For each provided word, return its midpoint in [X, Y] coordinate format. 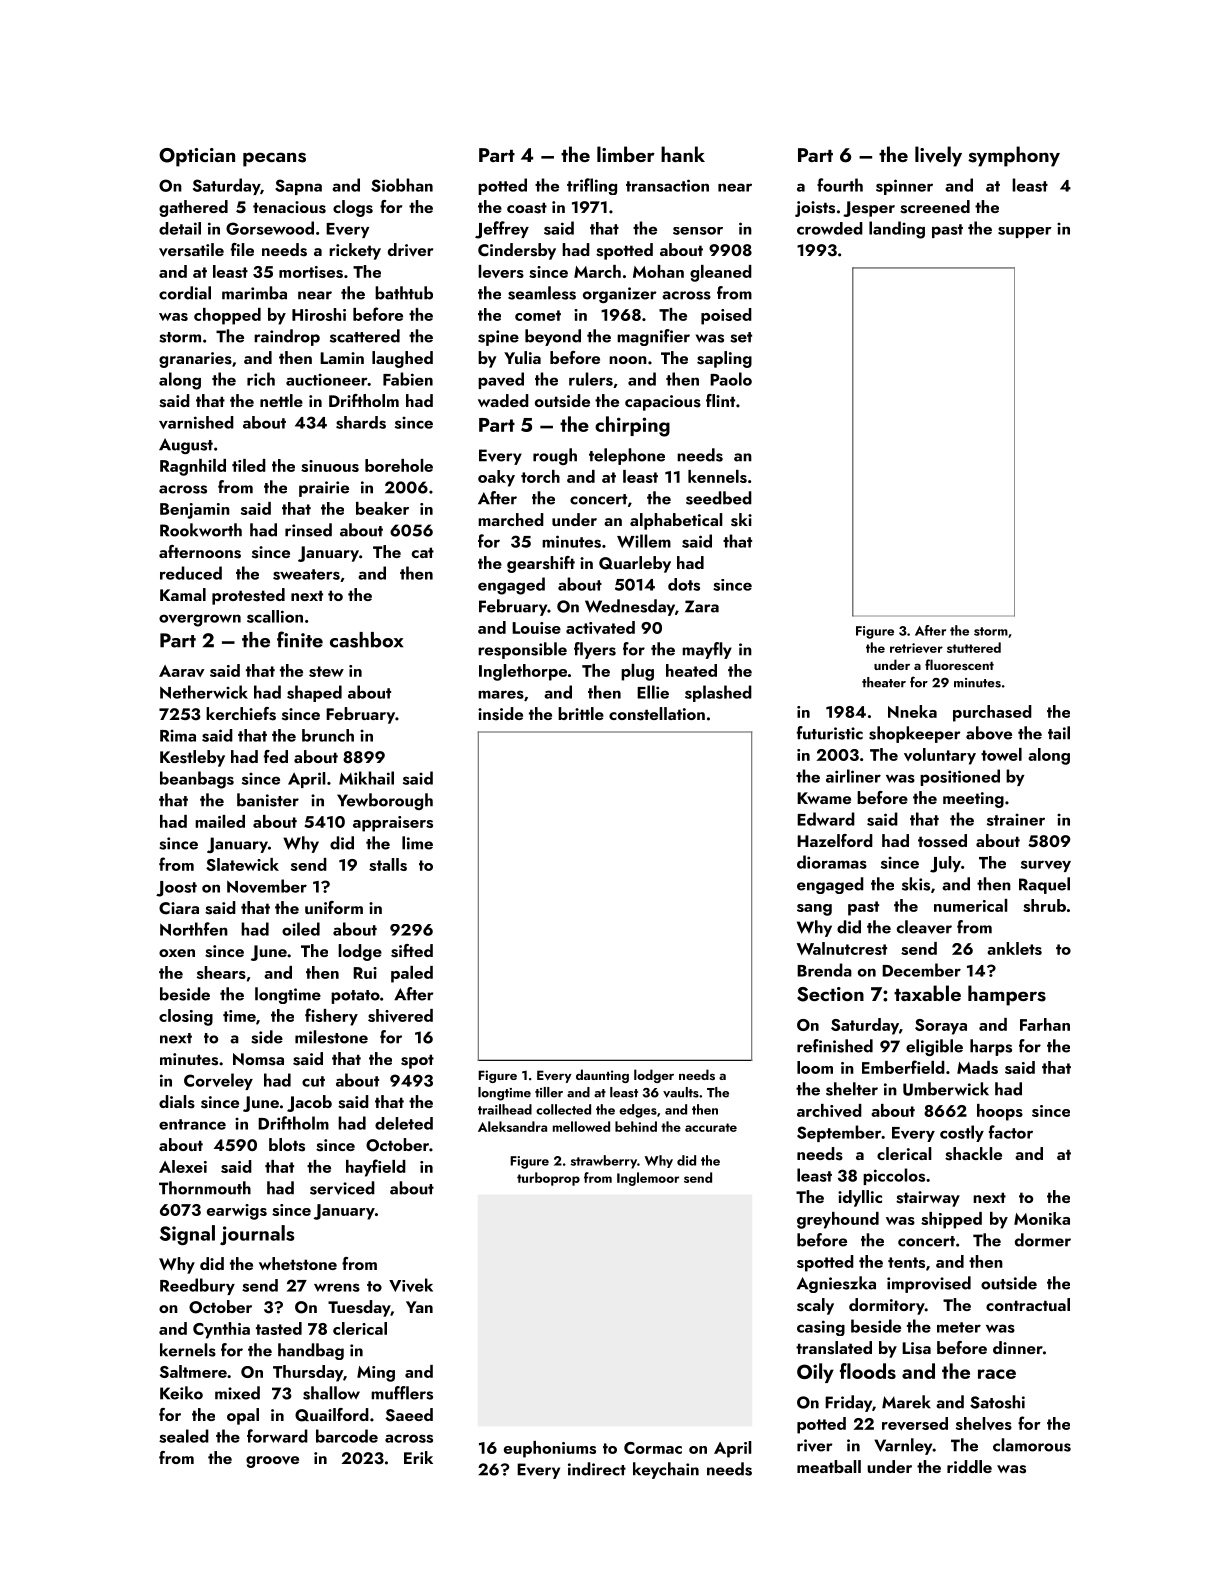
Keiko [181, 1393]
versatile [191, 250]
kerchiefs [241, 714]
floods [868, 1371]
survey [1046, 866]
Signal [187, 1235]
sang [814, 910]
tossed [942, 841]
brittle [581, 713]
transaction [667, 185]
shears [221, 972]
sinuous [330, 466]
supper [1025, 232]
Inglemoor [648, 1179]
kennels [717, 476]
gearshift [541, 564]
